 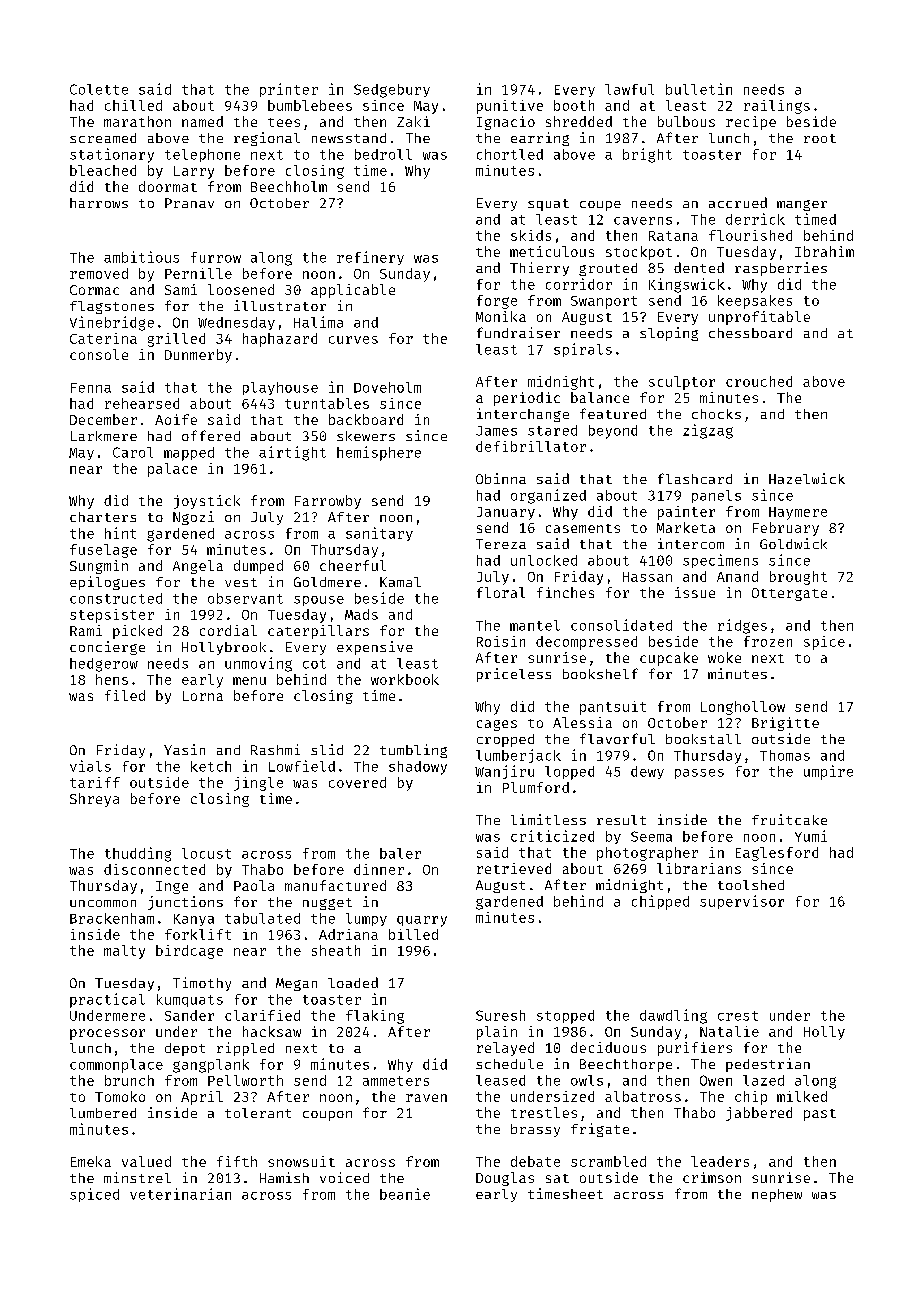 I want to click on chilled, so click(x=133, y=105).
